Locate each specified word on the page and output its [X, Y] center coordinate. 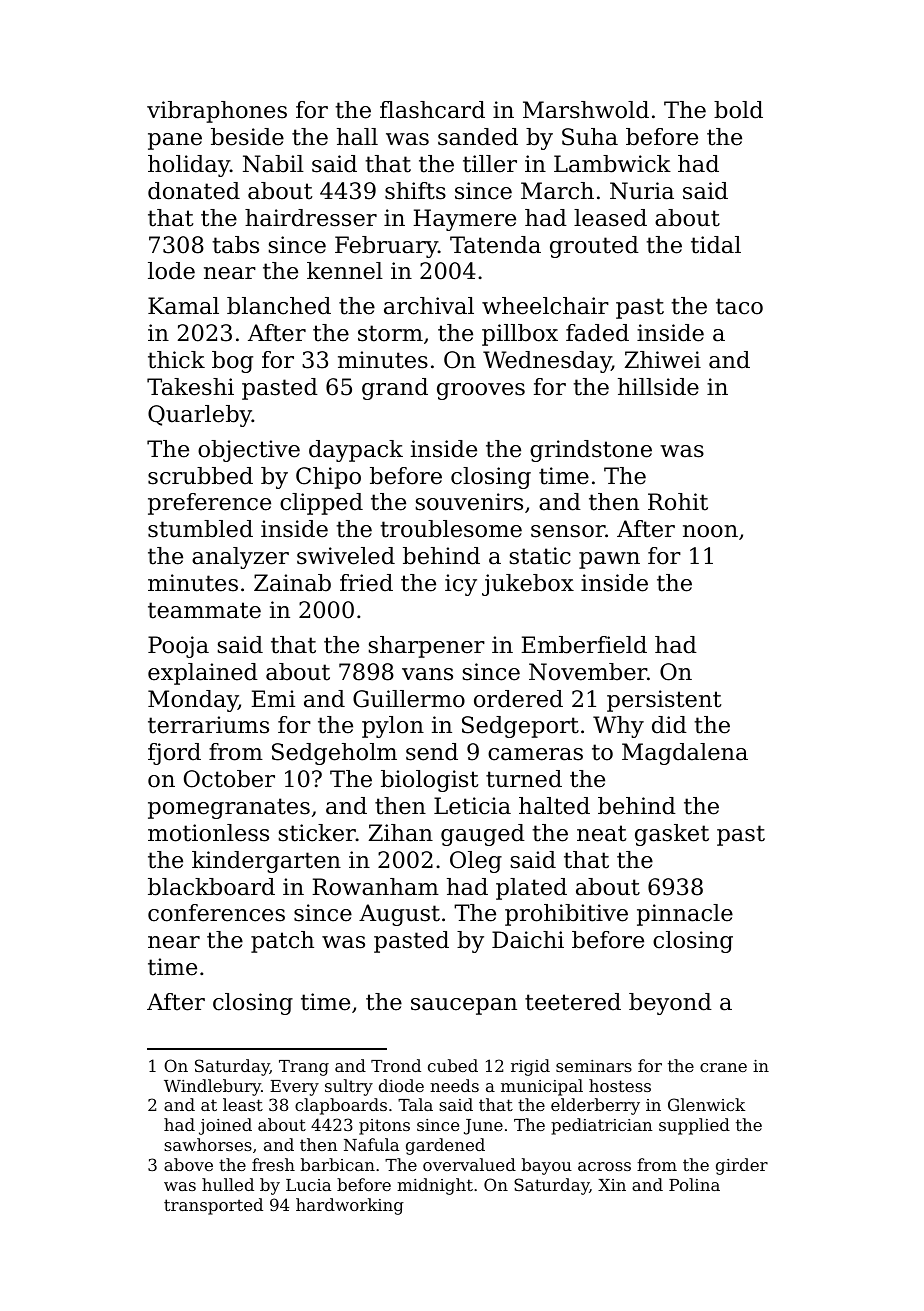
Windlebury [212, 1087]
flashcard [432, 110]
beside [247, 137]
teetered [573, 1002]
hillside [658, 387]
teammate [204, 610]
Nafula [371, 1144]
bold [738, 110]
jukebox [528, 585]
